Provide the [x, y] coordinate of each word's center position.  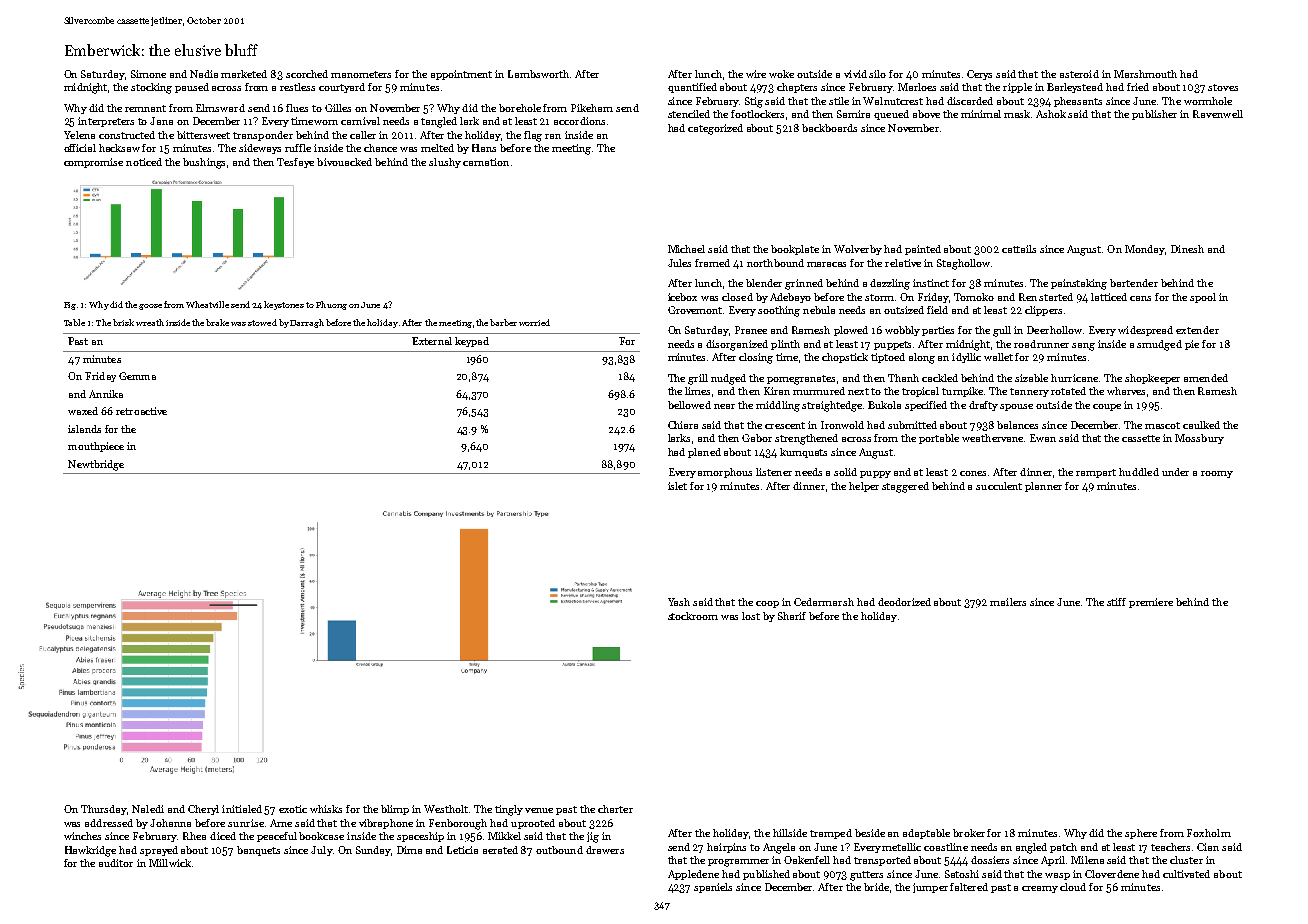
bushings [204, 163]
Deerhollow [1054, 330]
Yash [679, 602]
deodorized [904, 602]
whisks [326, 809]
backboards [829, 128]
